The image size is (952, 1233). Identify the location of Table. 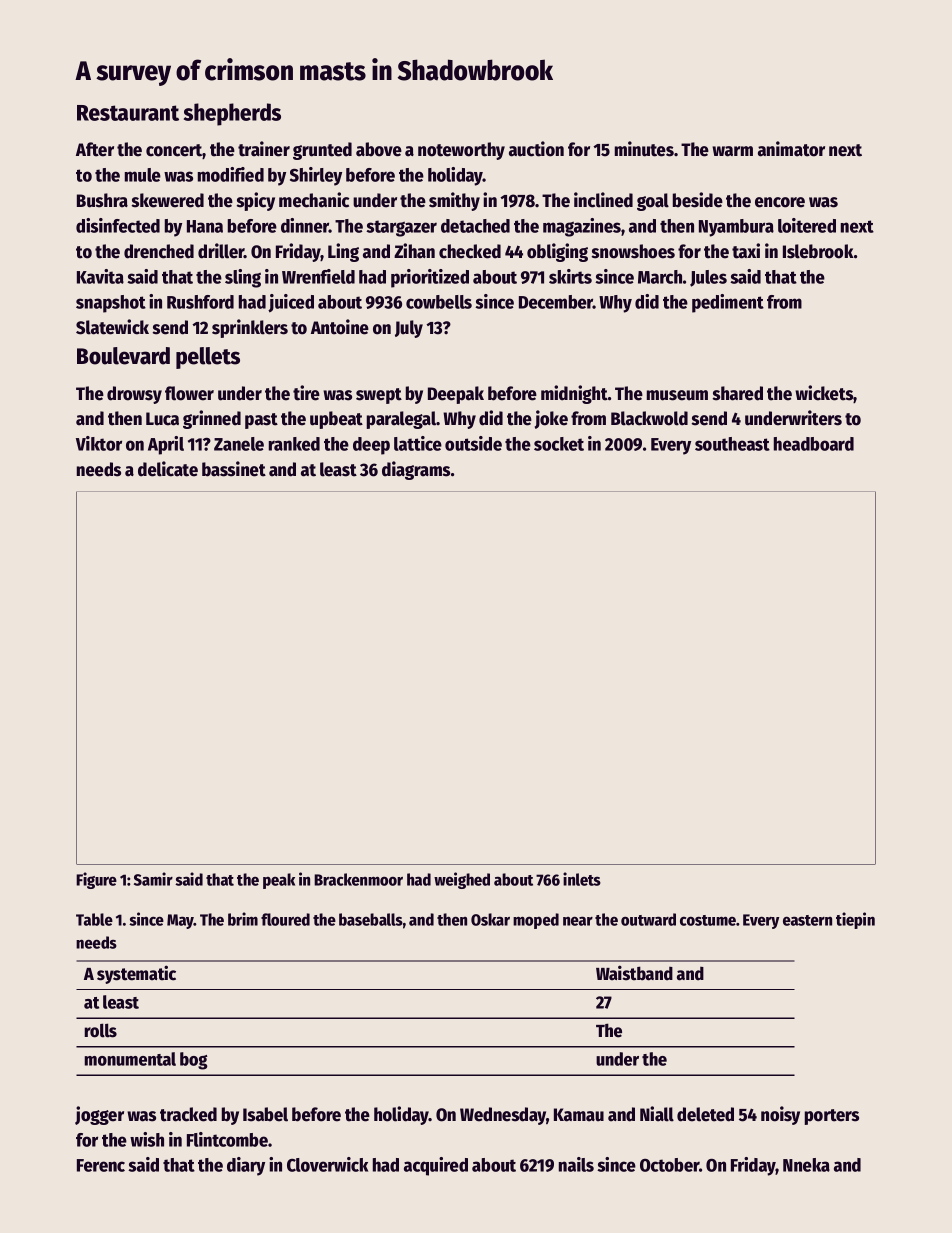
(94, 919).
